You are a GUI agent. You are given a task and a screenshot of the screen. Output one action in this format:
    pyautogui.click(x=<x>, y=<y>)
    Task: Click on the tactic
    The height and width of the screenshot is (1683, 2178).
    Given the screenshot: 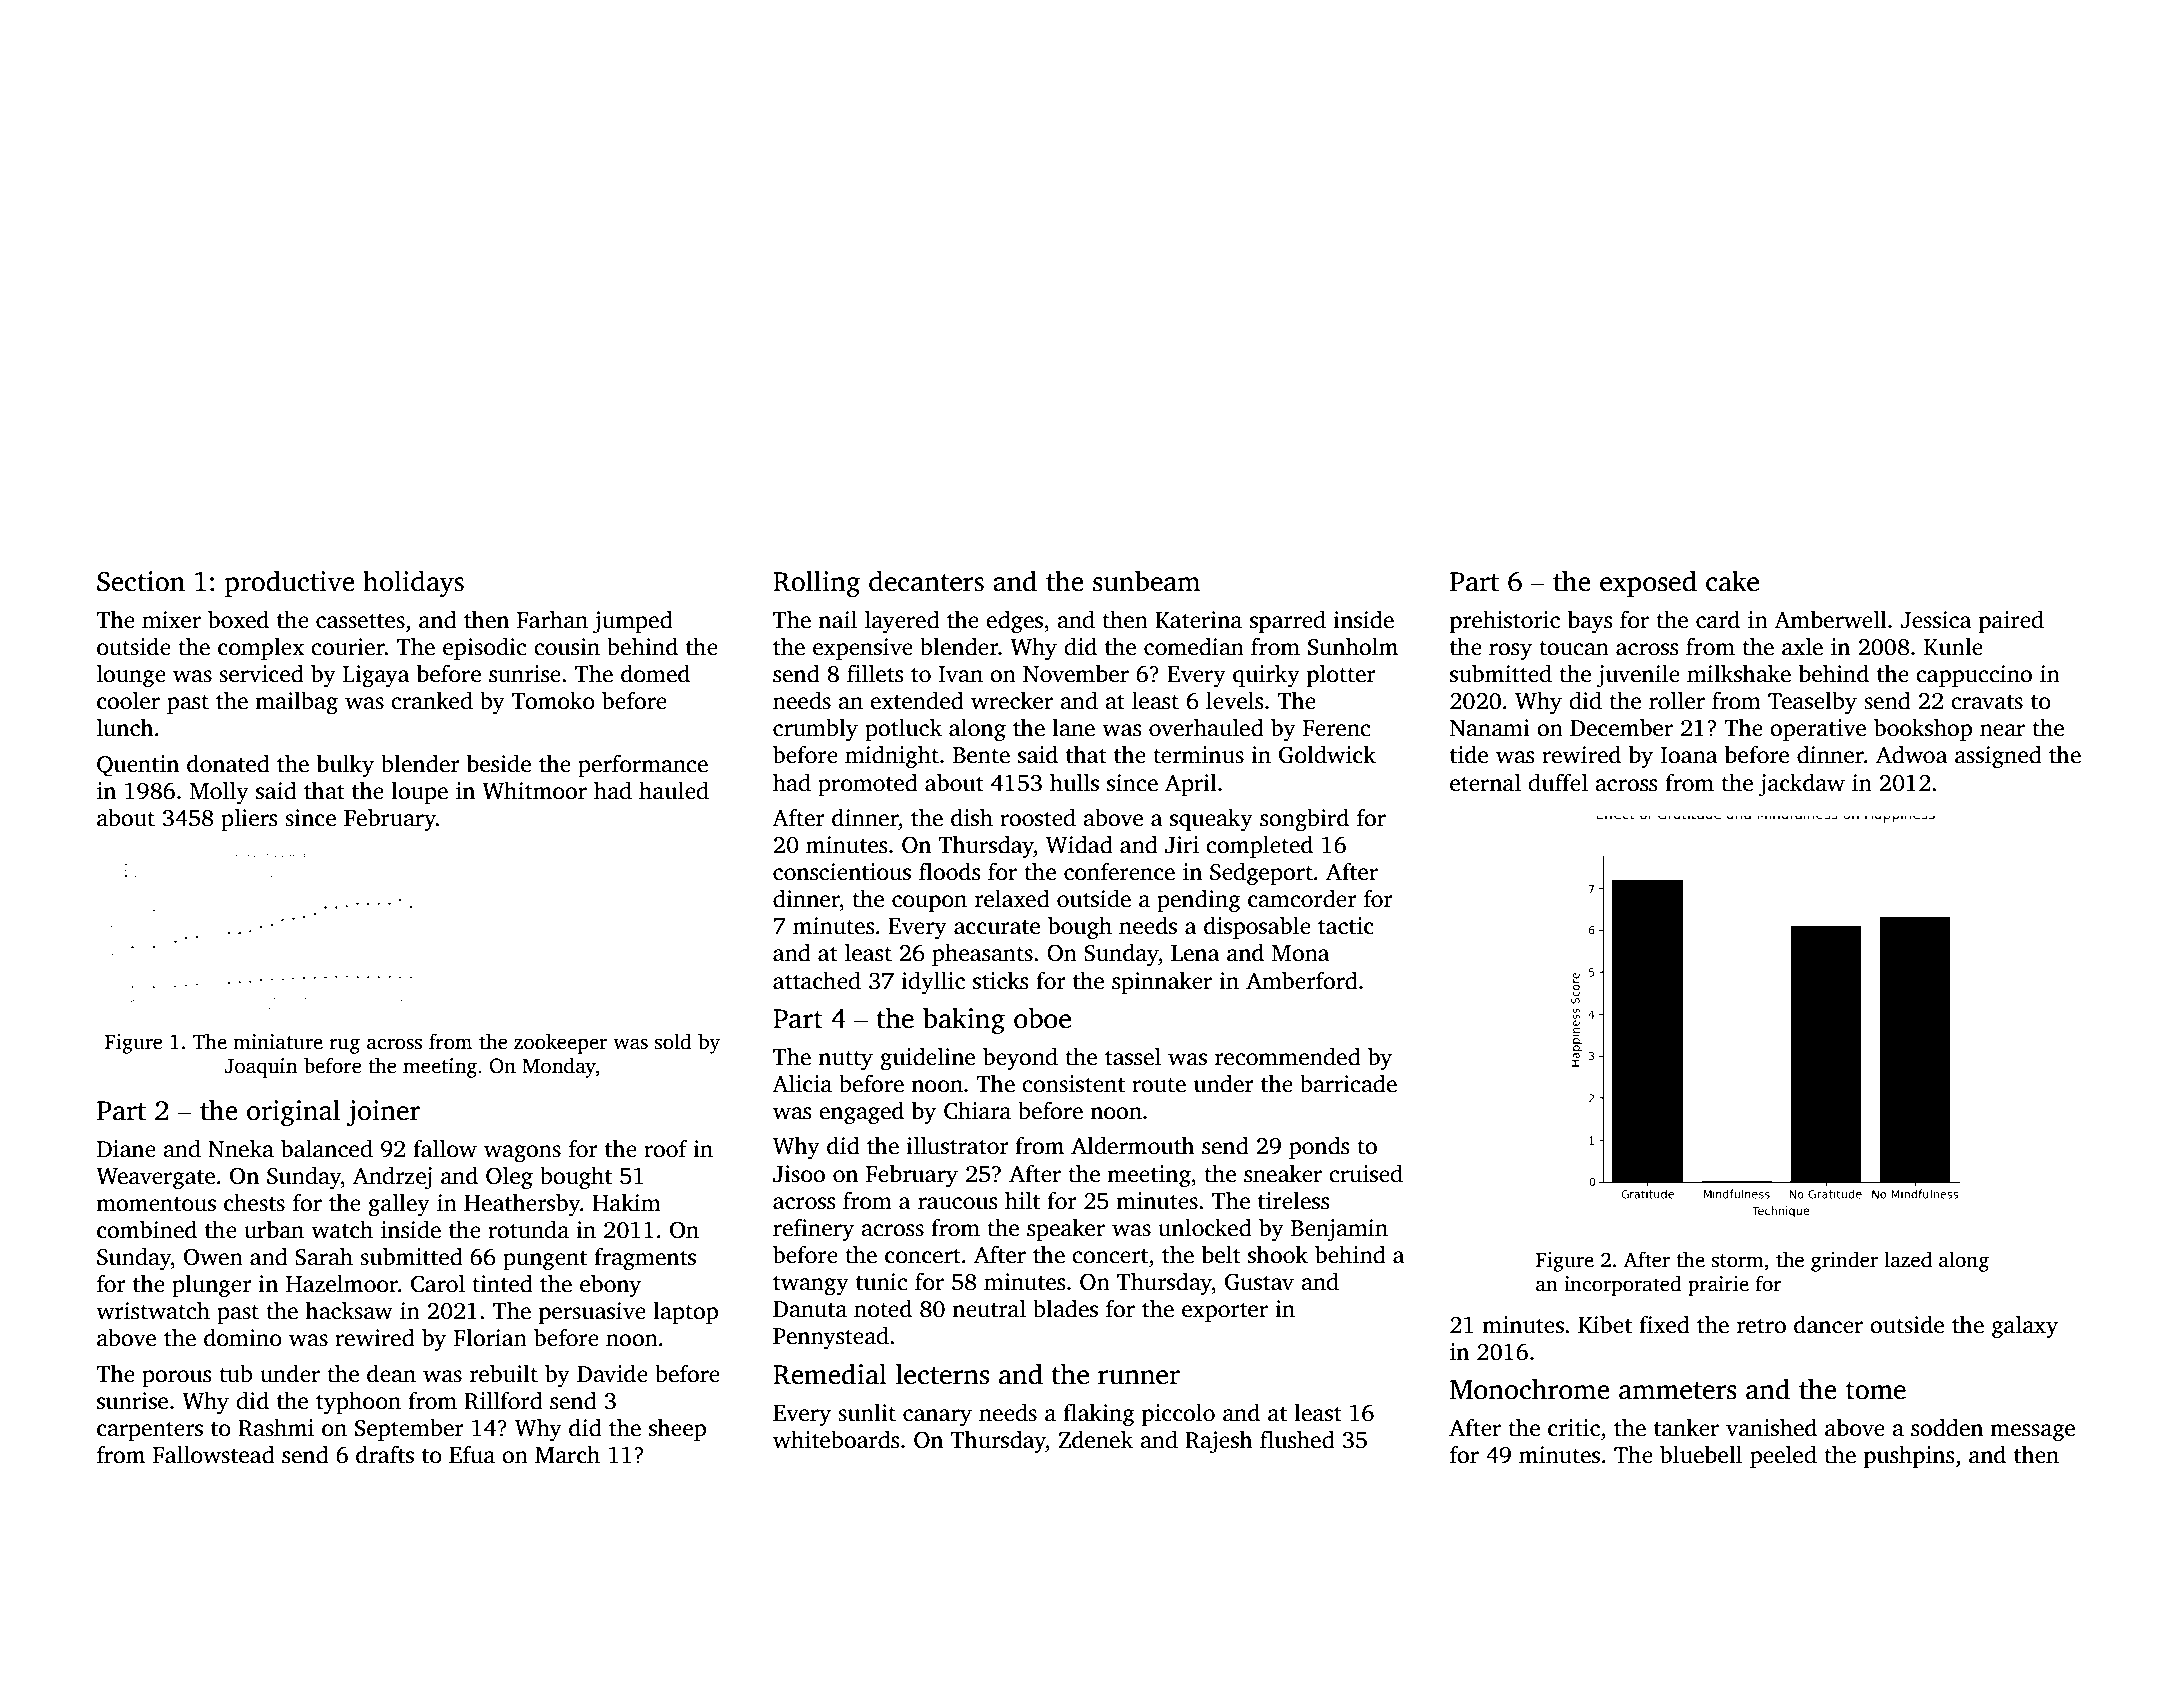 What is the action you would take?
    pyautogui.click(x=1346, y=926)
